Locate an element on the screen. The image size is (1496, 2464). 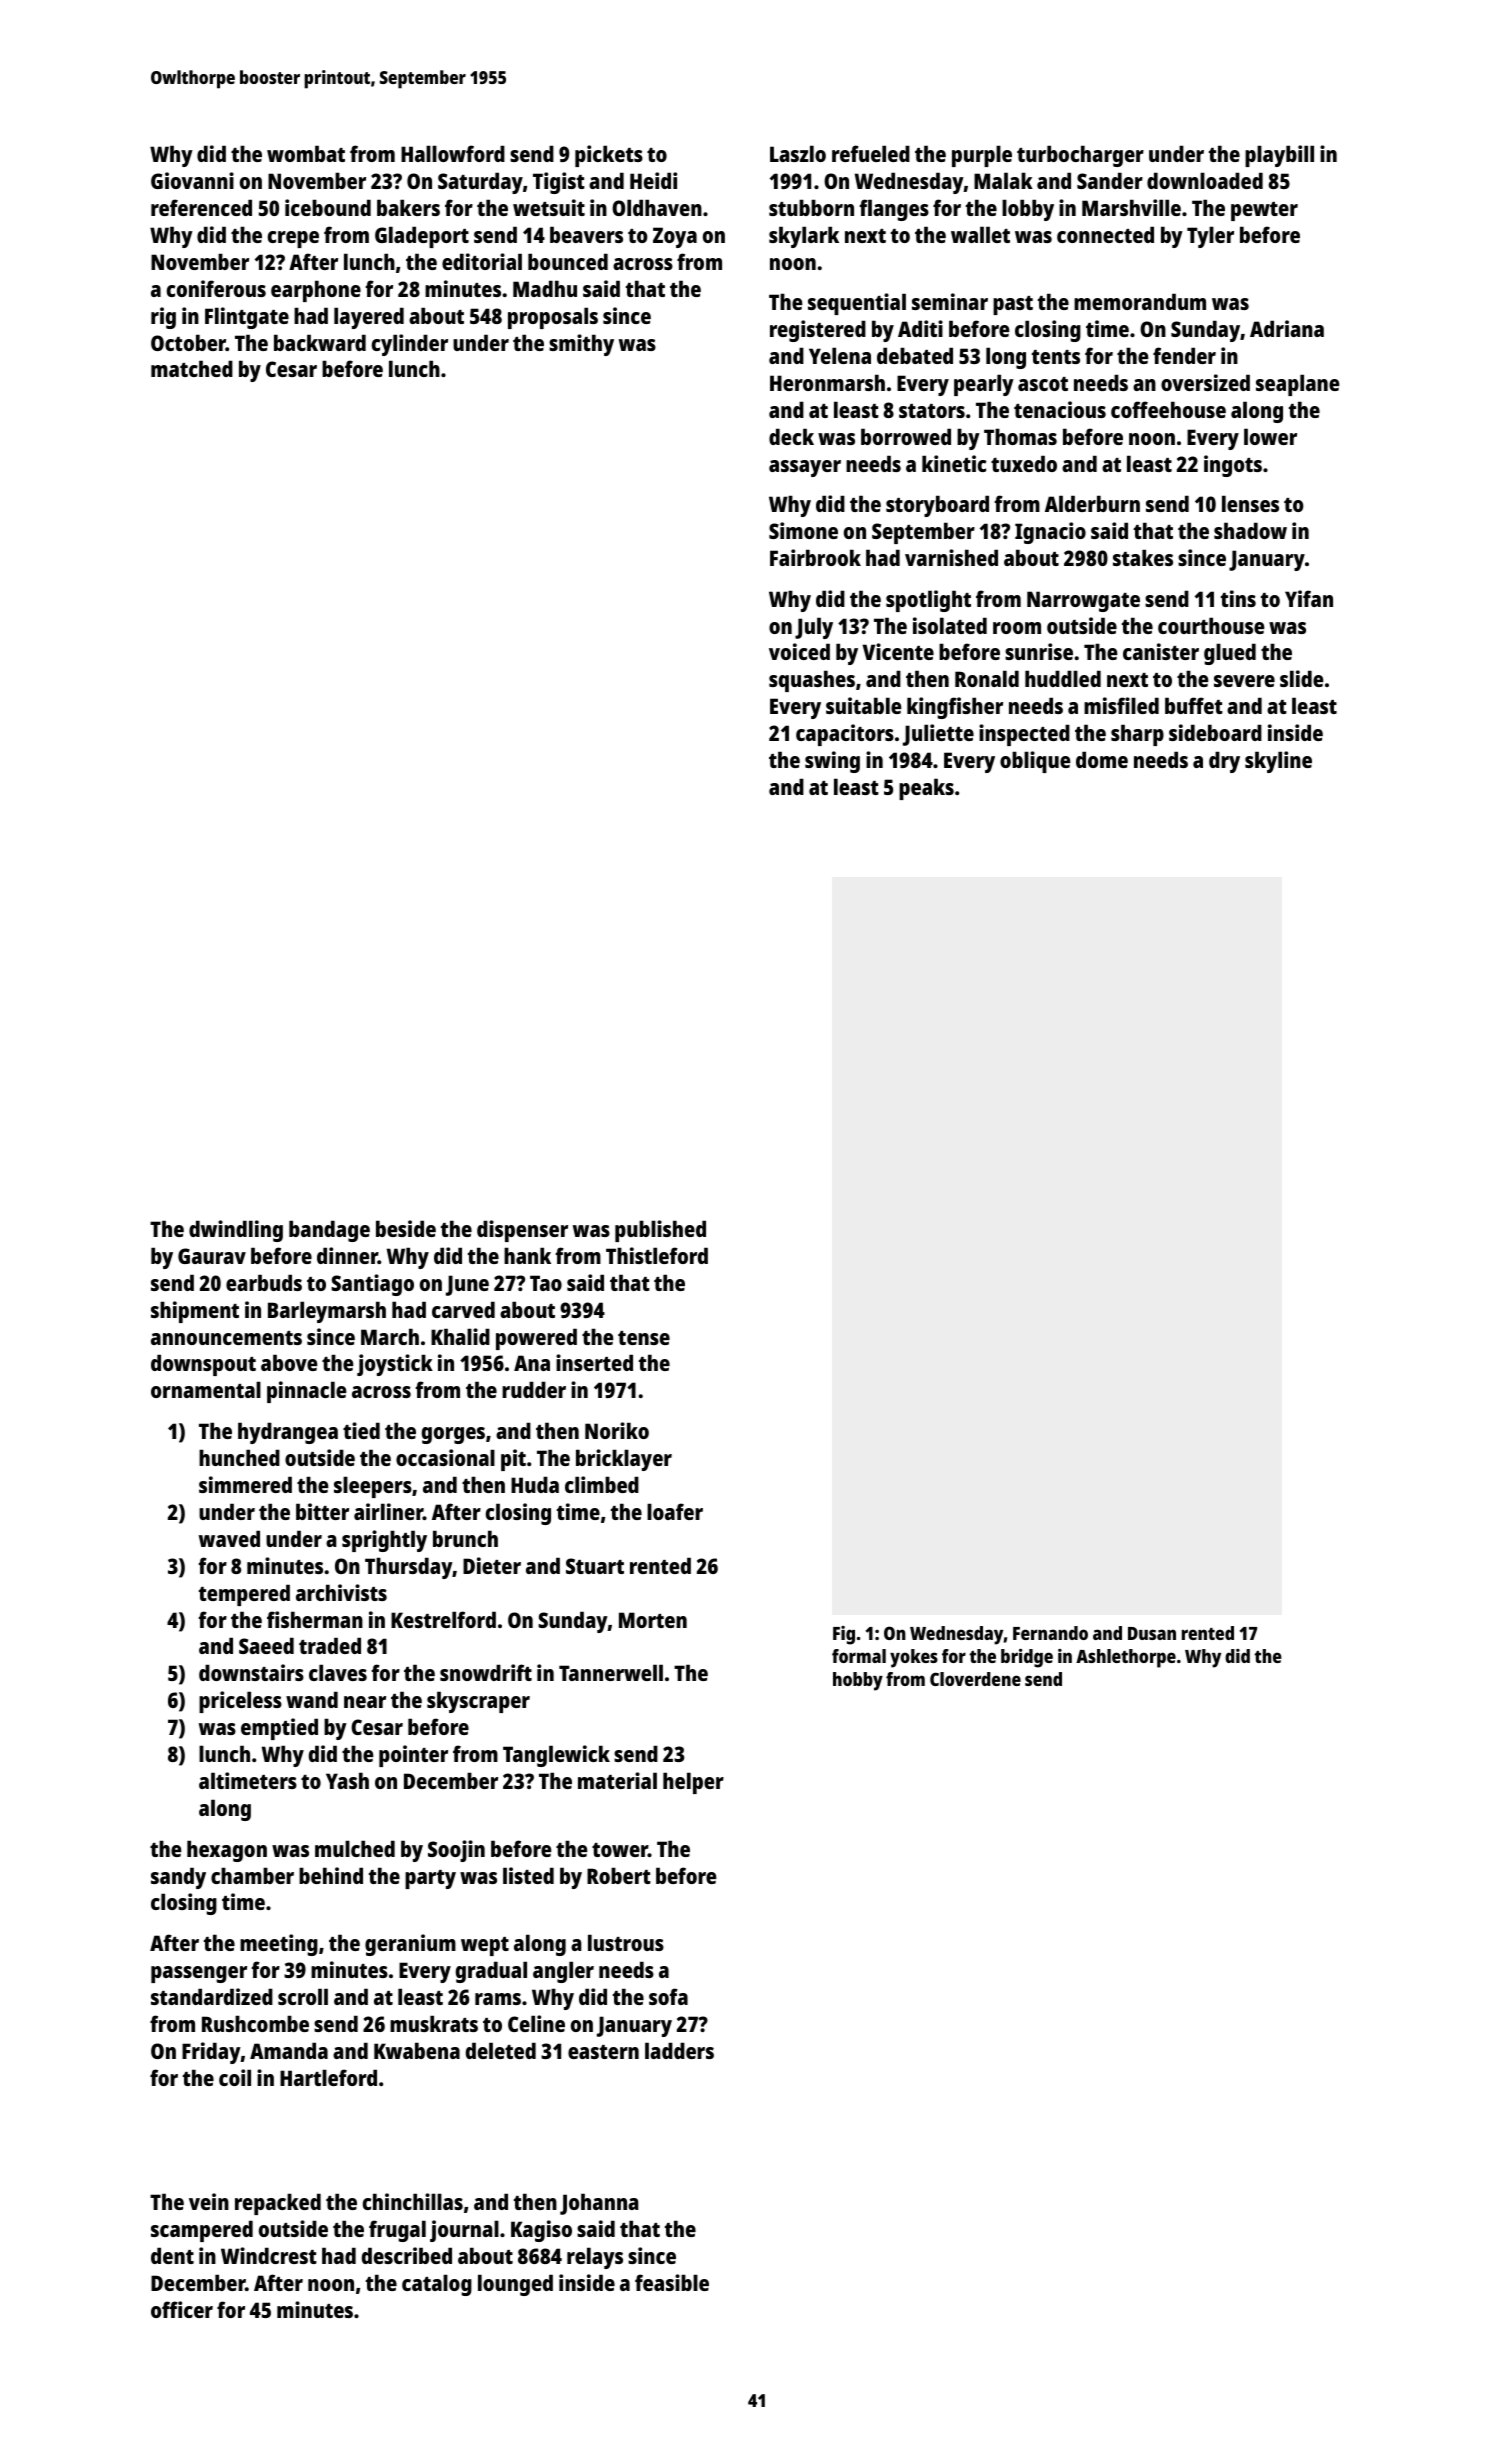
dry is located at coordinates (1224, 762).
